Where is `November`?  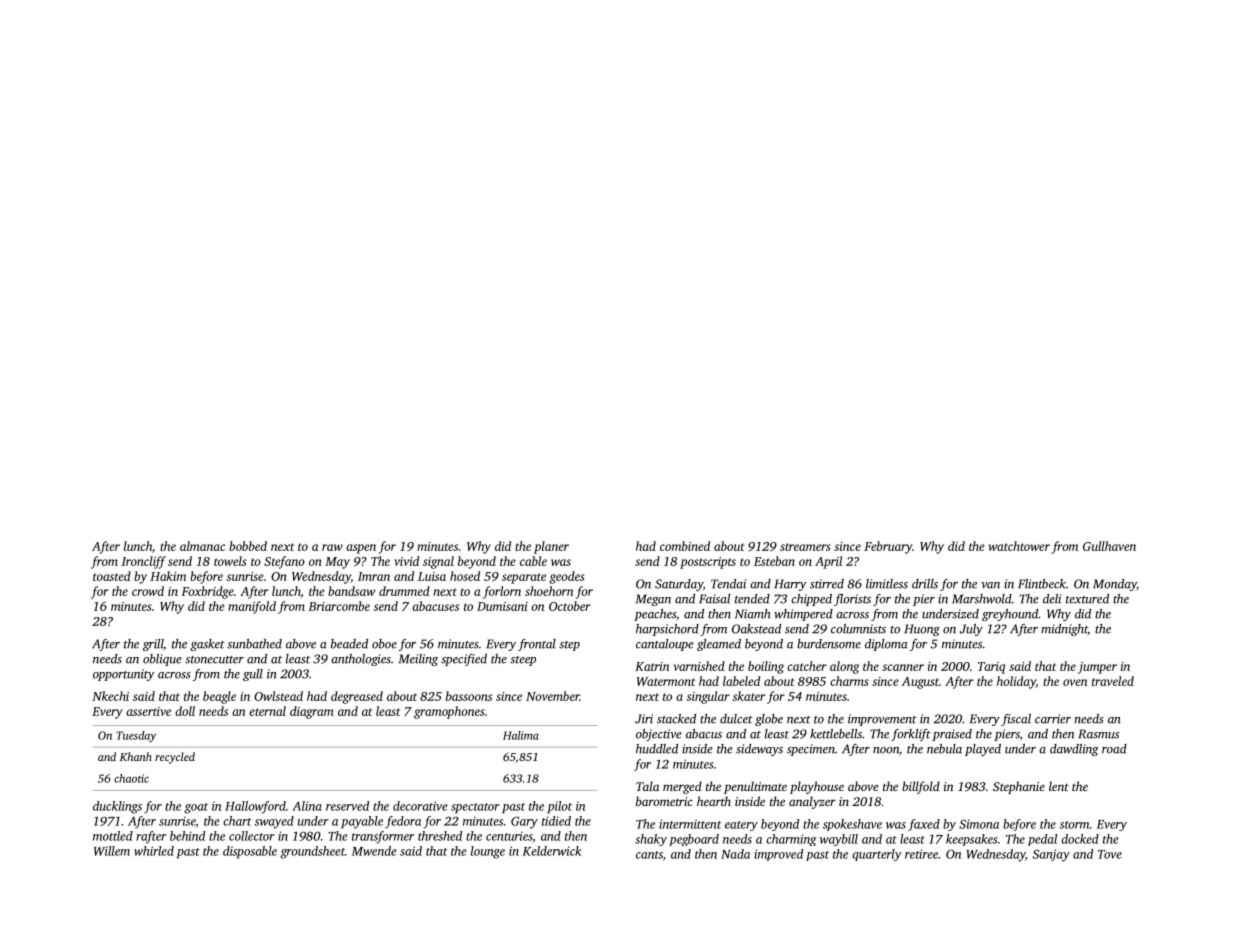 November is located at coordinates (553, 696).
